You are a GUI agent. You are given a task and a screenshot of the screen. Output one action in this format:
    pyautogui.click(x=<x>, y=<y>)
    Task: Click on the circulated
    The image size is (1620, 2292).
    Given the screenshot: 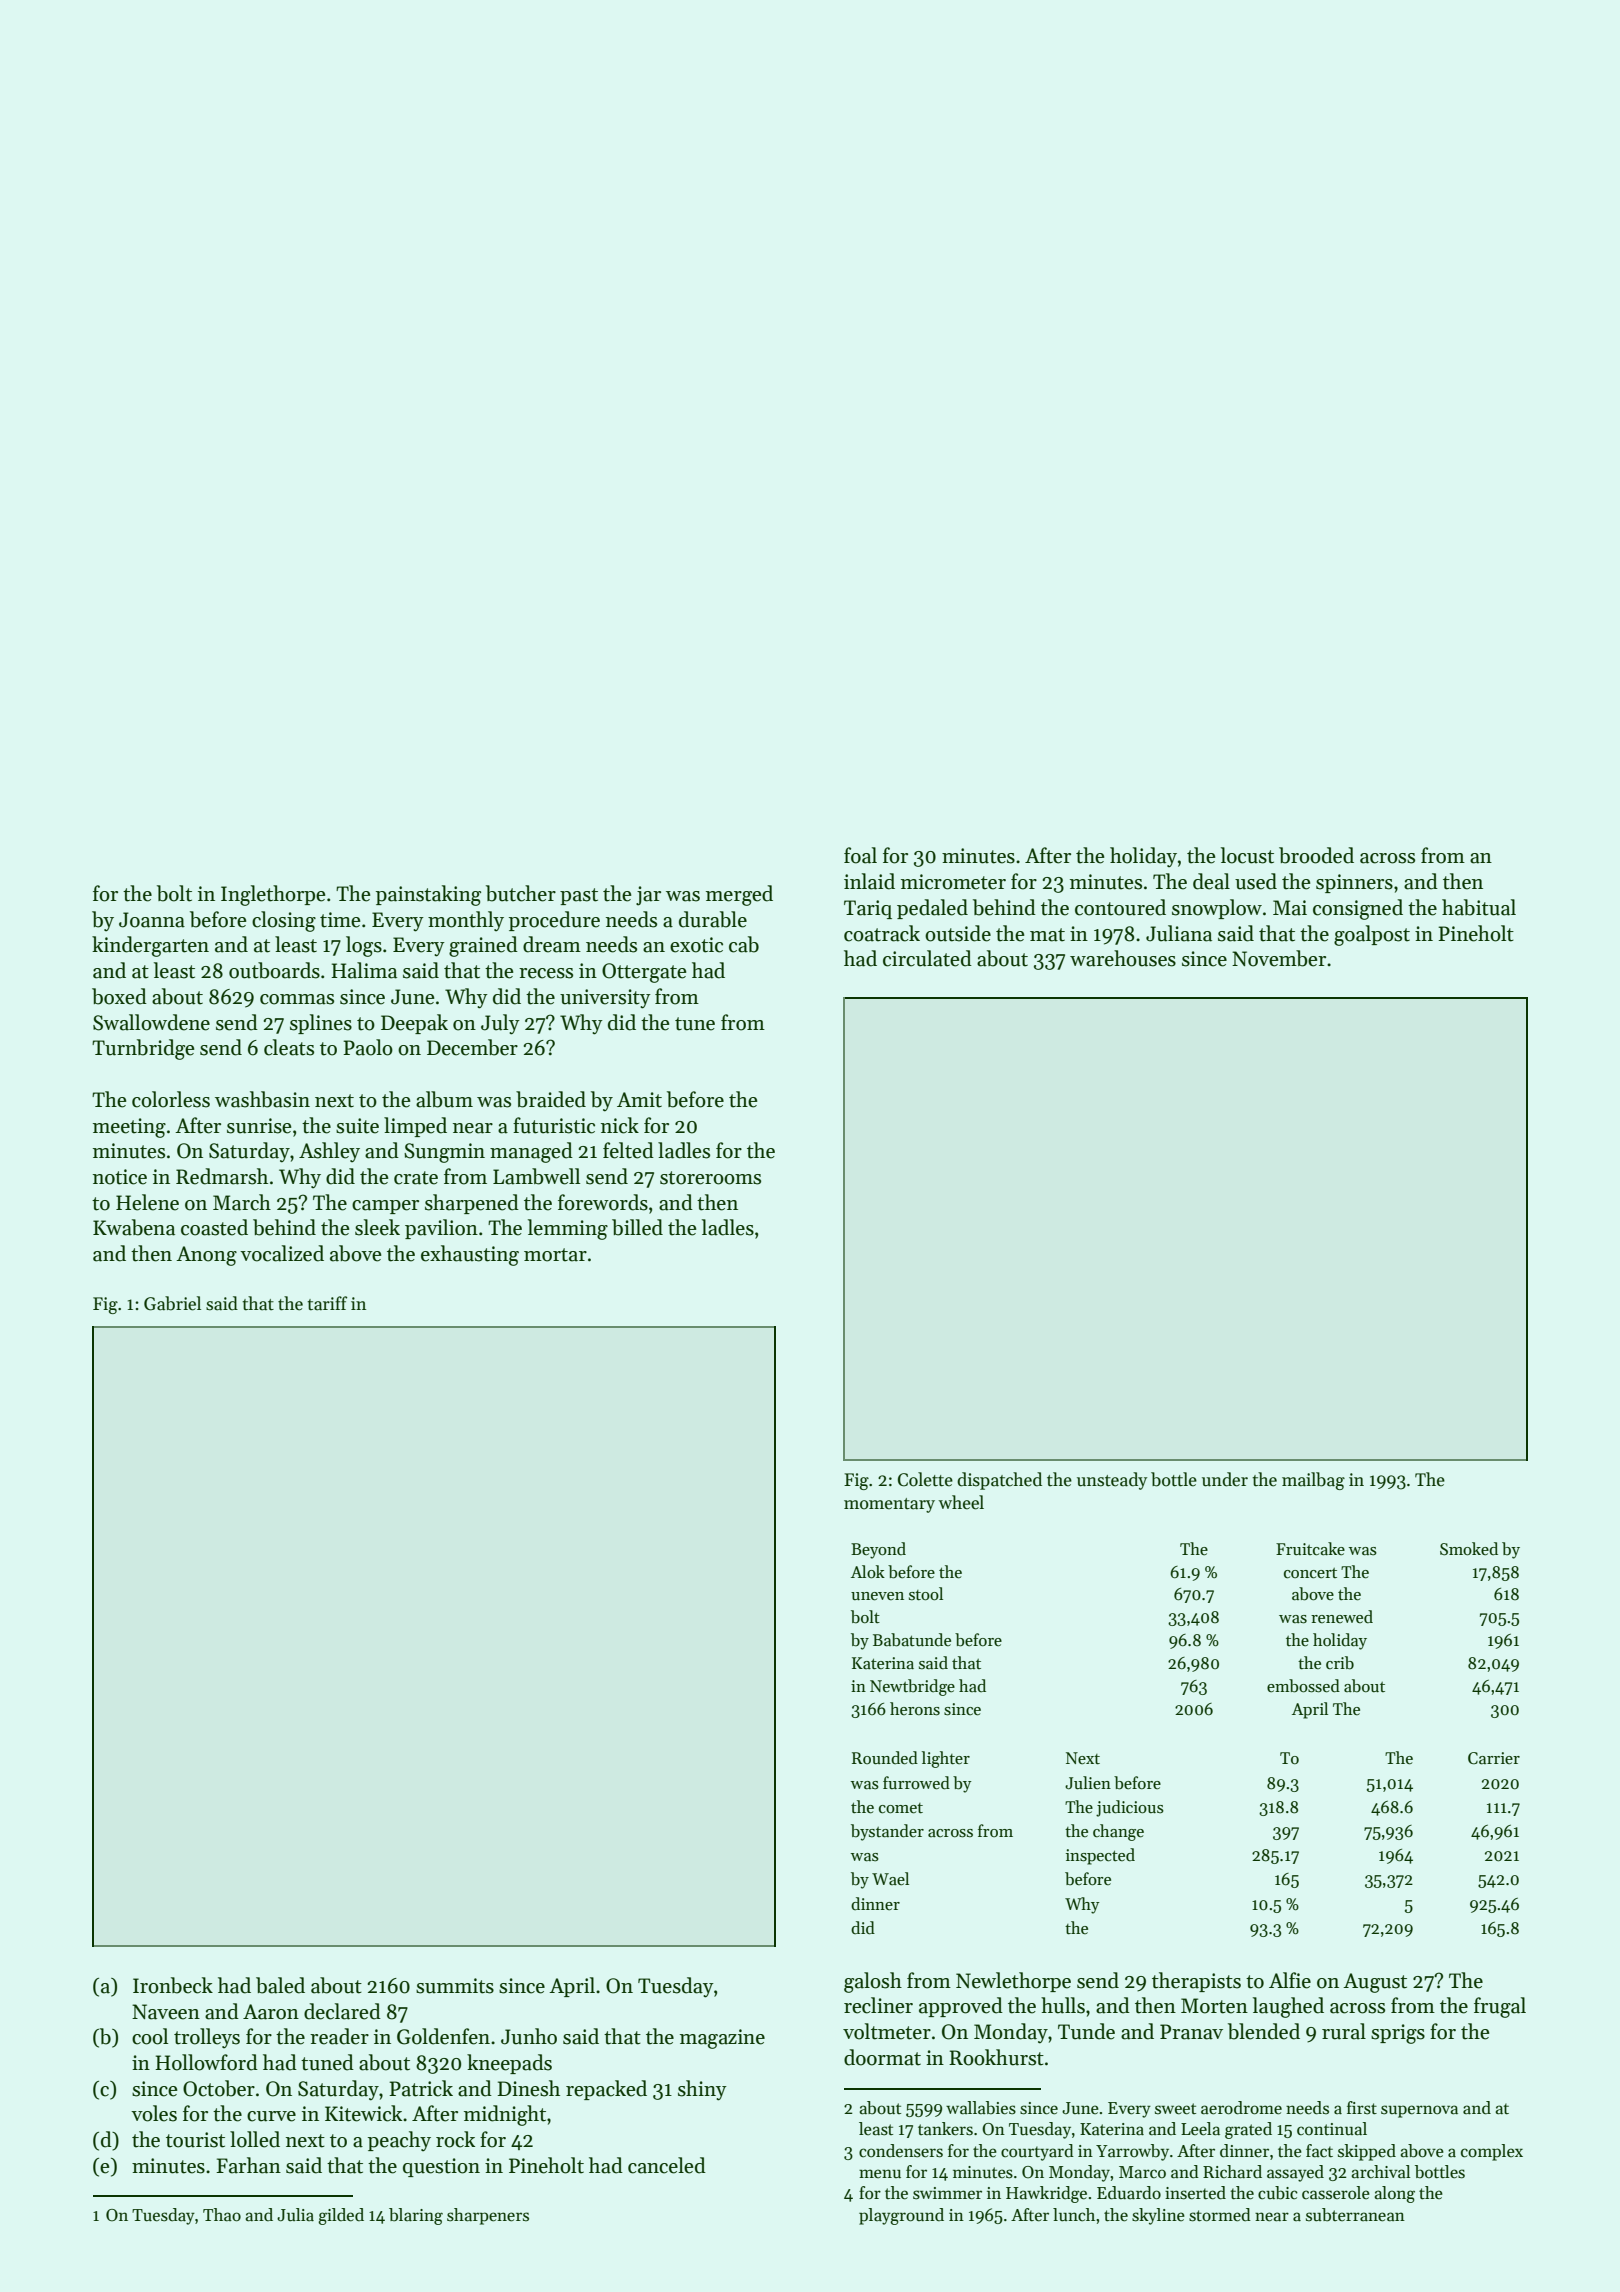 What is the action you would take?
    pyautogui.click(x=927, y=958)
